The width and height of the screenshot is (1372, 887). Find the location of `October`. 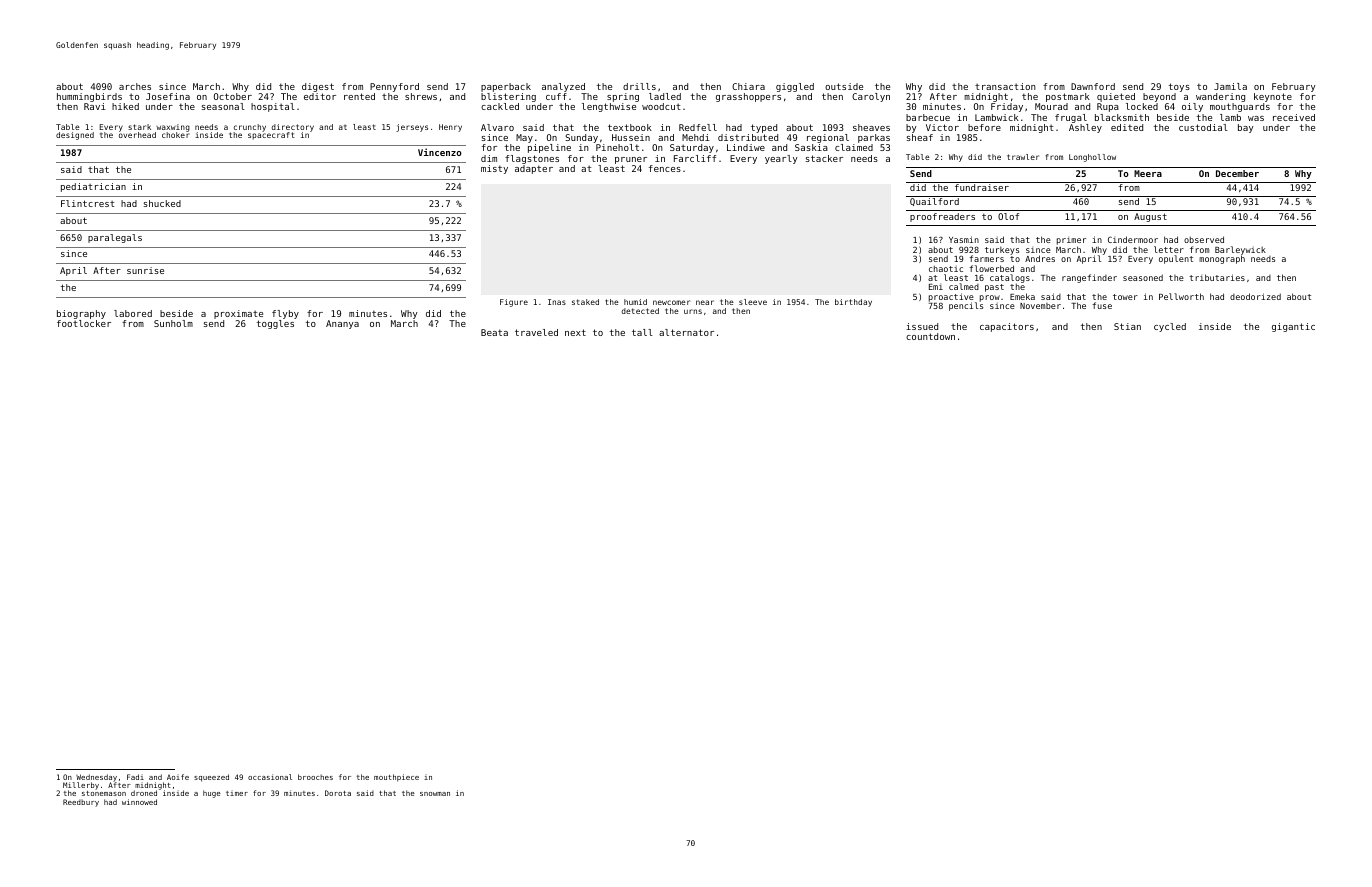

October is located at coordinates (233, 96).
